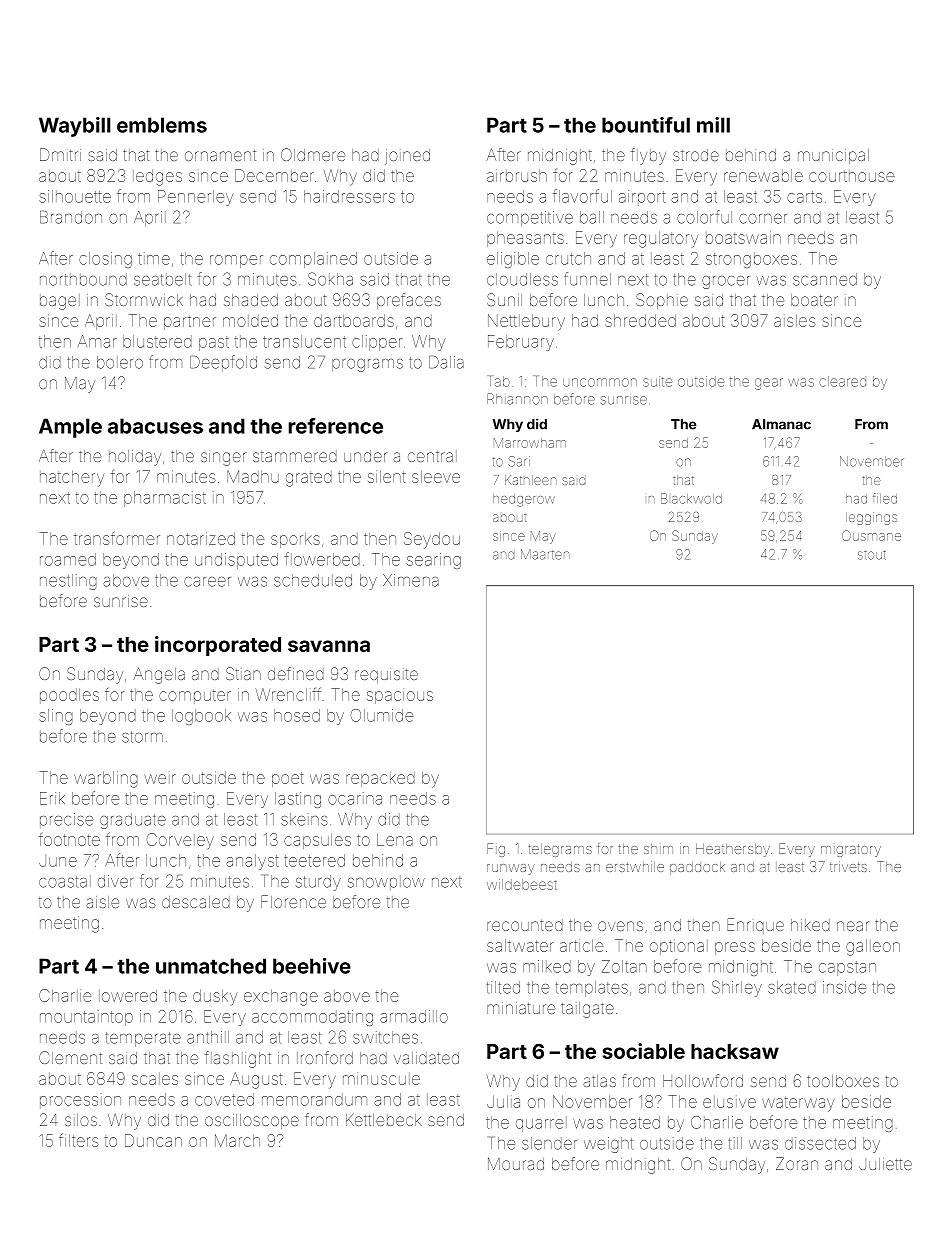  What do you see at coordinates (713, 125) in the screenshot?
I see `mill` at bounding box center [713, 125].
